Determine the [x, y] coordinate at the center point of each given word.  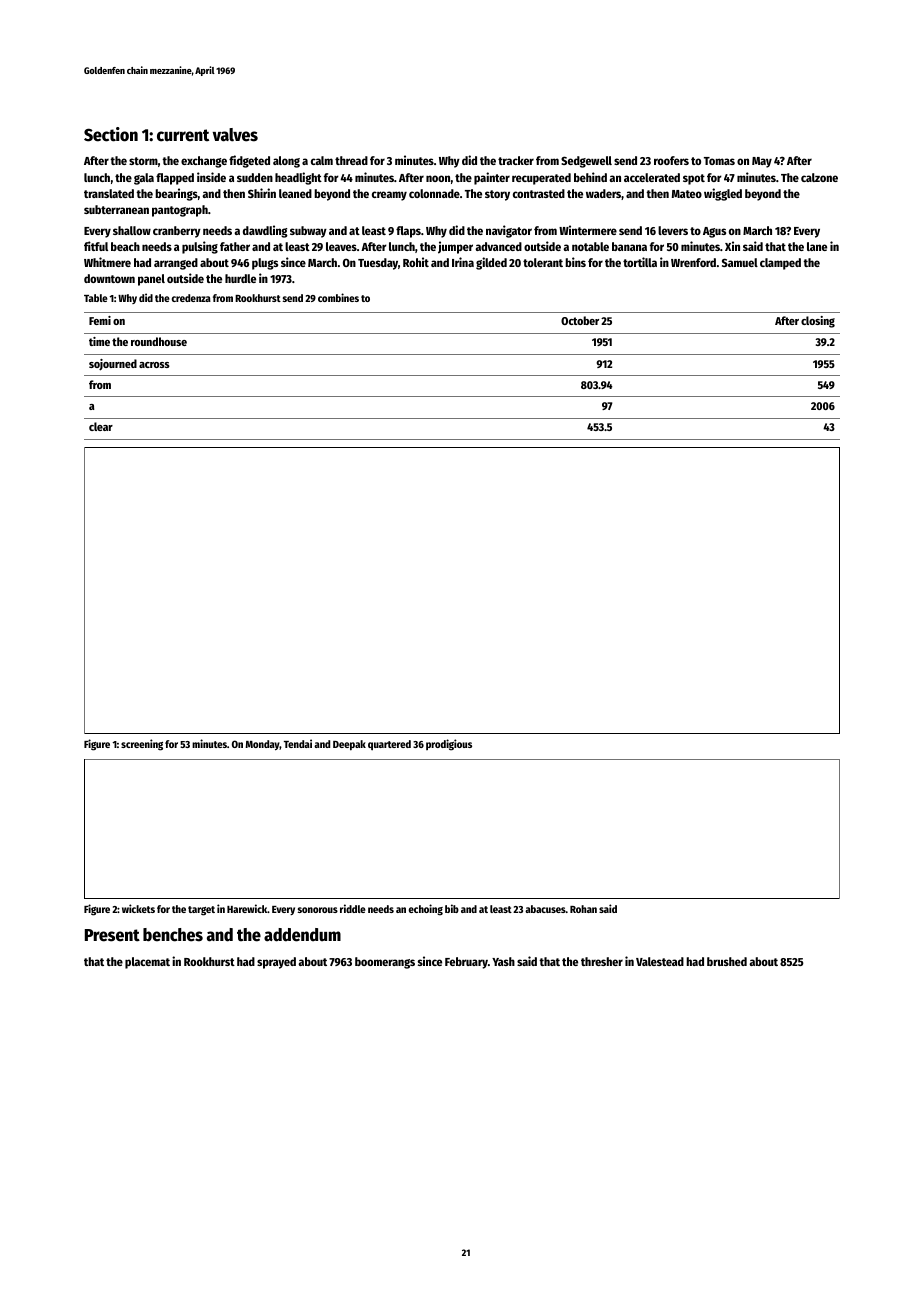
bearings [176, 194]
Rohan [583, 909]
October [580, 320]
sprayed [276, 963]
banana [629, 246]
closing [818, 322]
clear [101, 426]
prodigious [449, 745]
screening [142, 745]
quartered [389, 745]
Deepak [349, 745]
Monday [262, 745]
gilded [491, 263]
